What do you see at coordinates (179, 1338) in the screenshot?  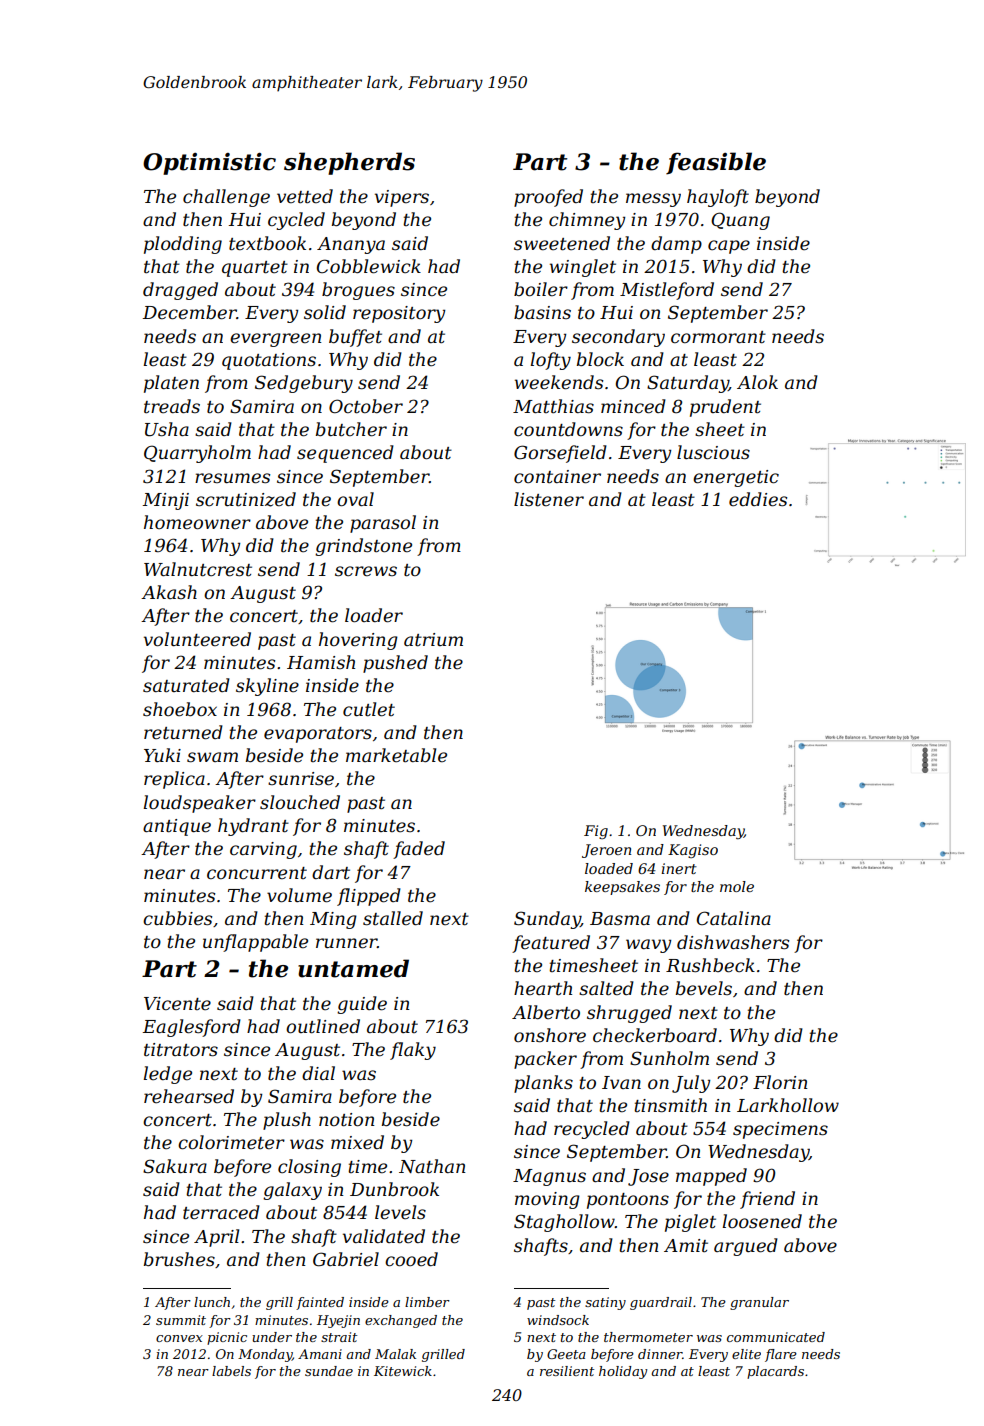 I see `convex` at bounding box center [179, 1338].
